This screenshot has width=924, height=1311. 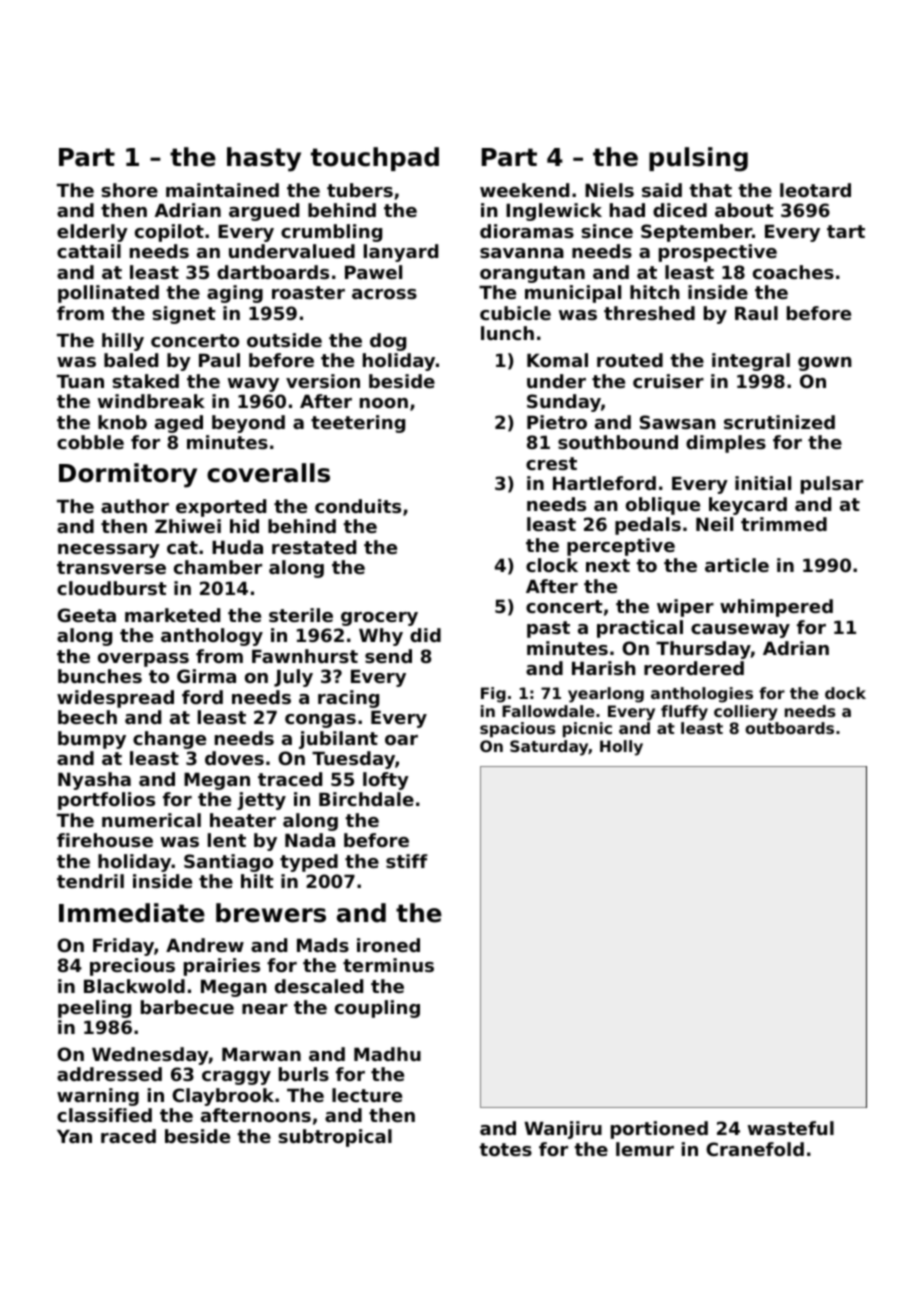 I want to click on Nyasha, so click(x=94, y=781).
